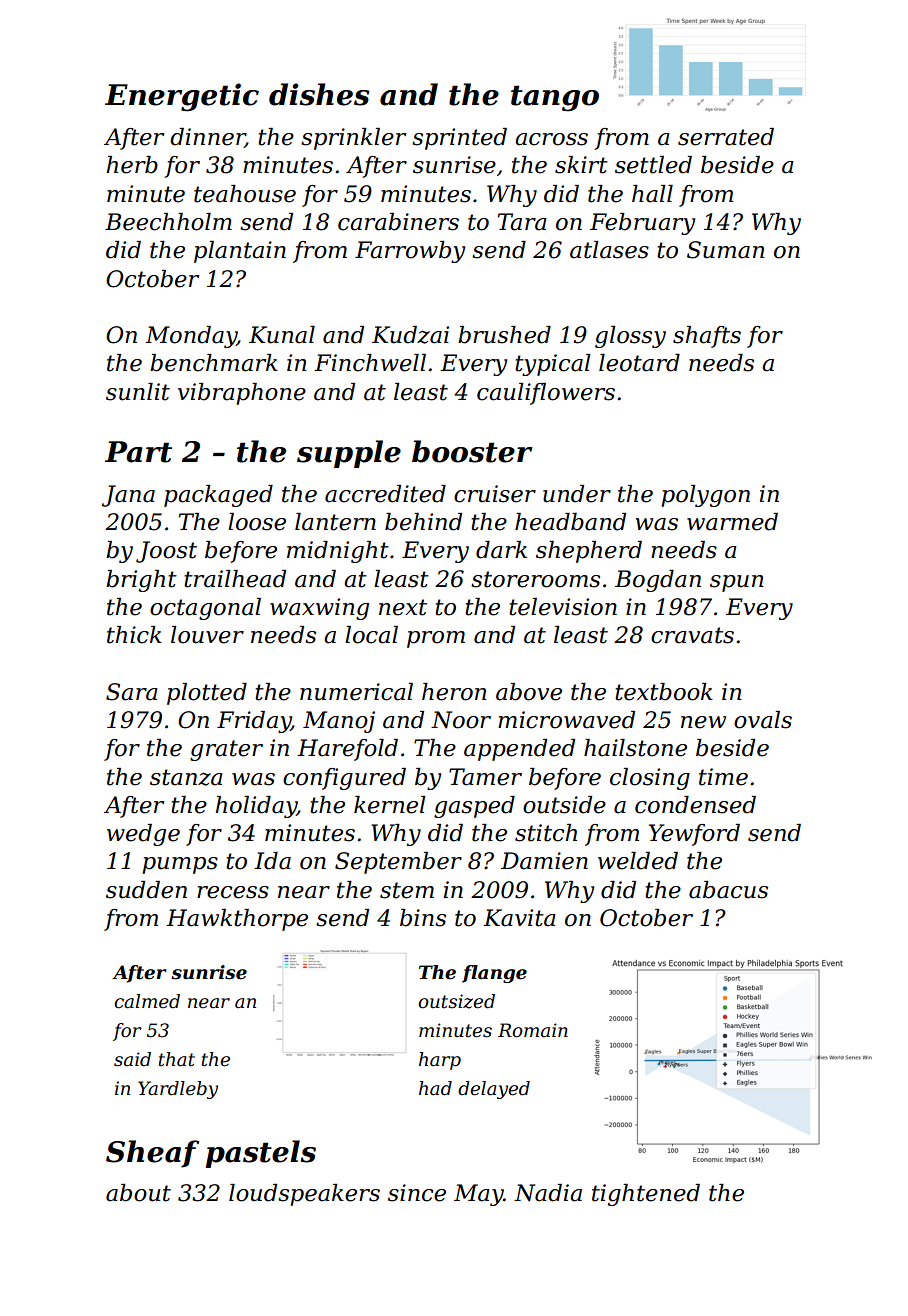  I want to click on teahouse, so click(245, 194).
